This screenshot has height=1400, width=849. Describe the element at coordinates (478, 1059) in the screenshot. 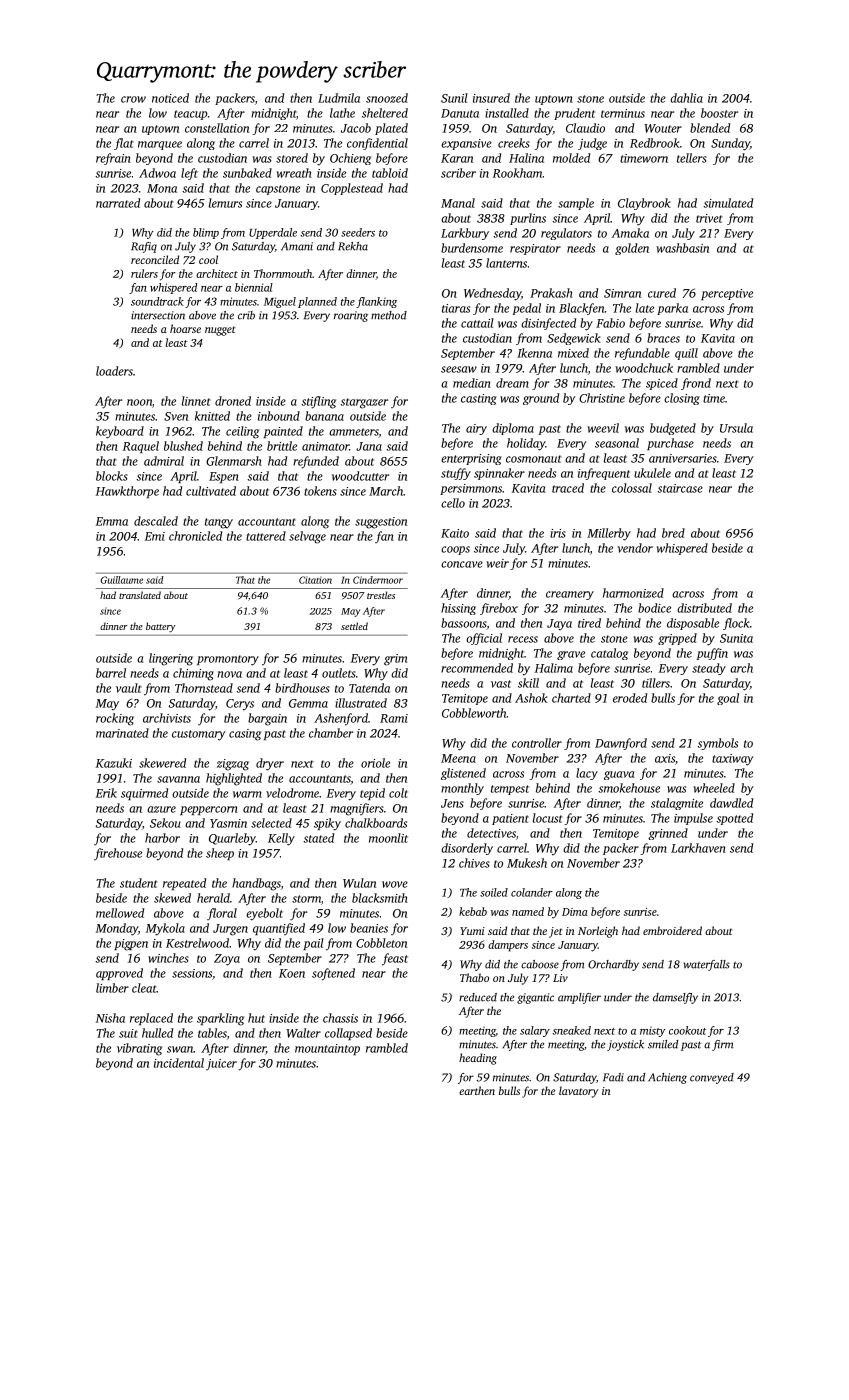

I see `heading` at that location.
